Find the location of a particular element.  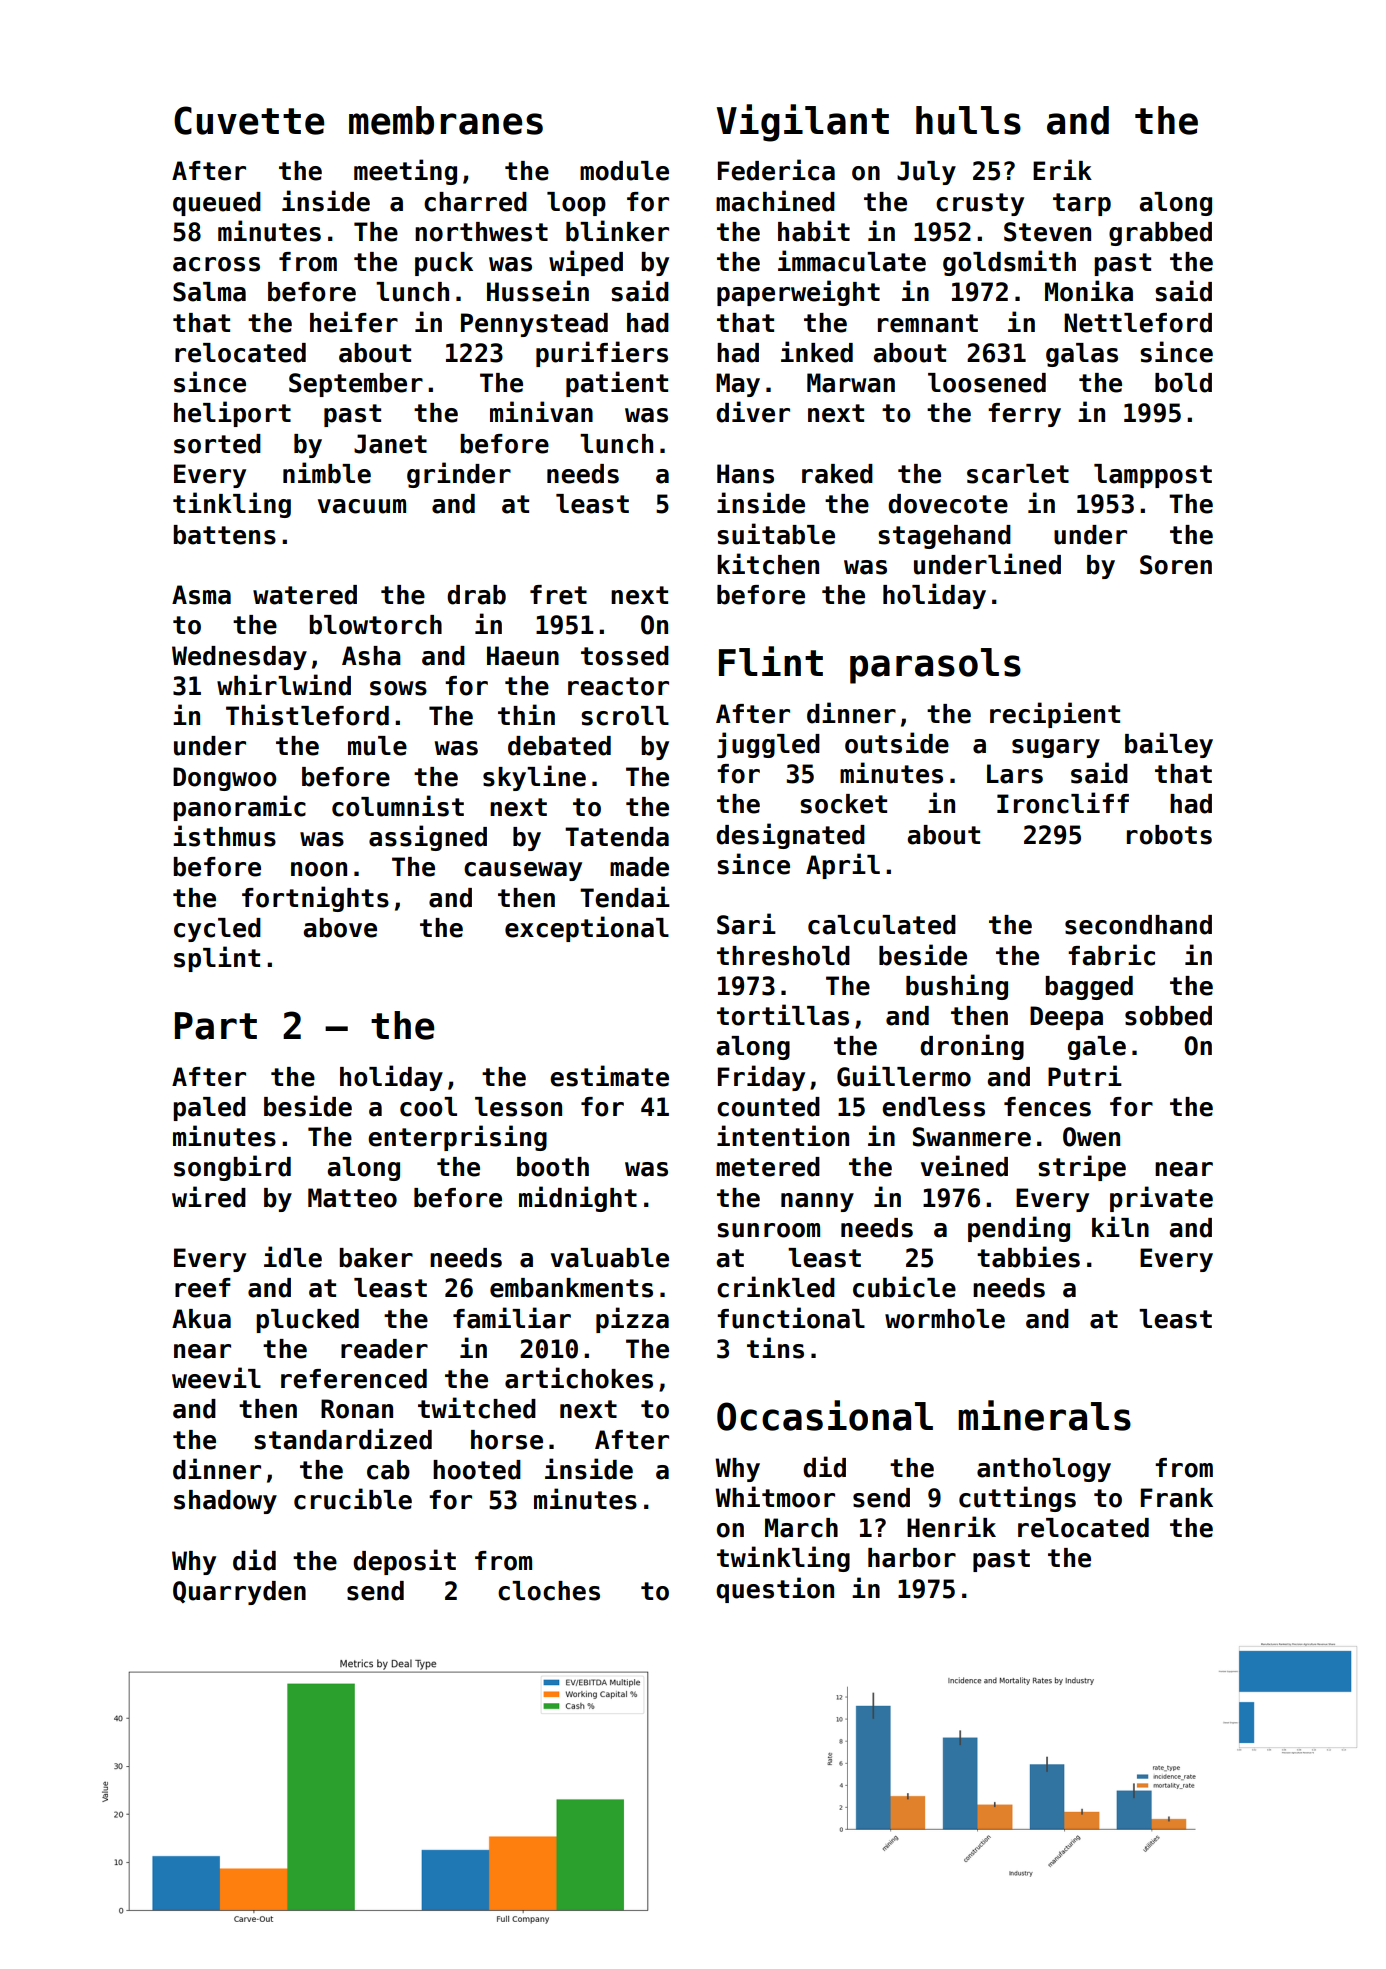

Soren is located at coordinates (1176, 565).
